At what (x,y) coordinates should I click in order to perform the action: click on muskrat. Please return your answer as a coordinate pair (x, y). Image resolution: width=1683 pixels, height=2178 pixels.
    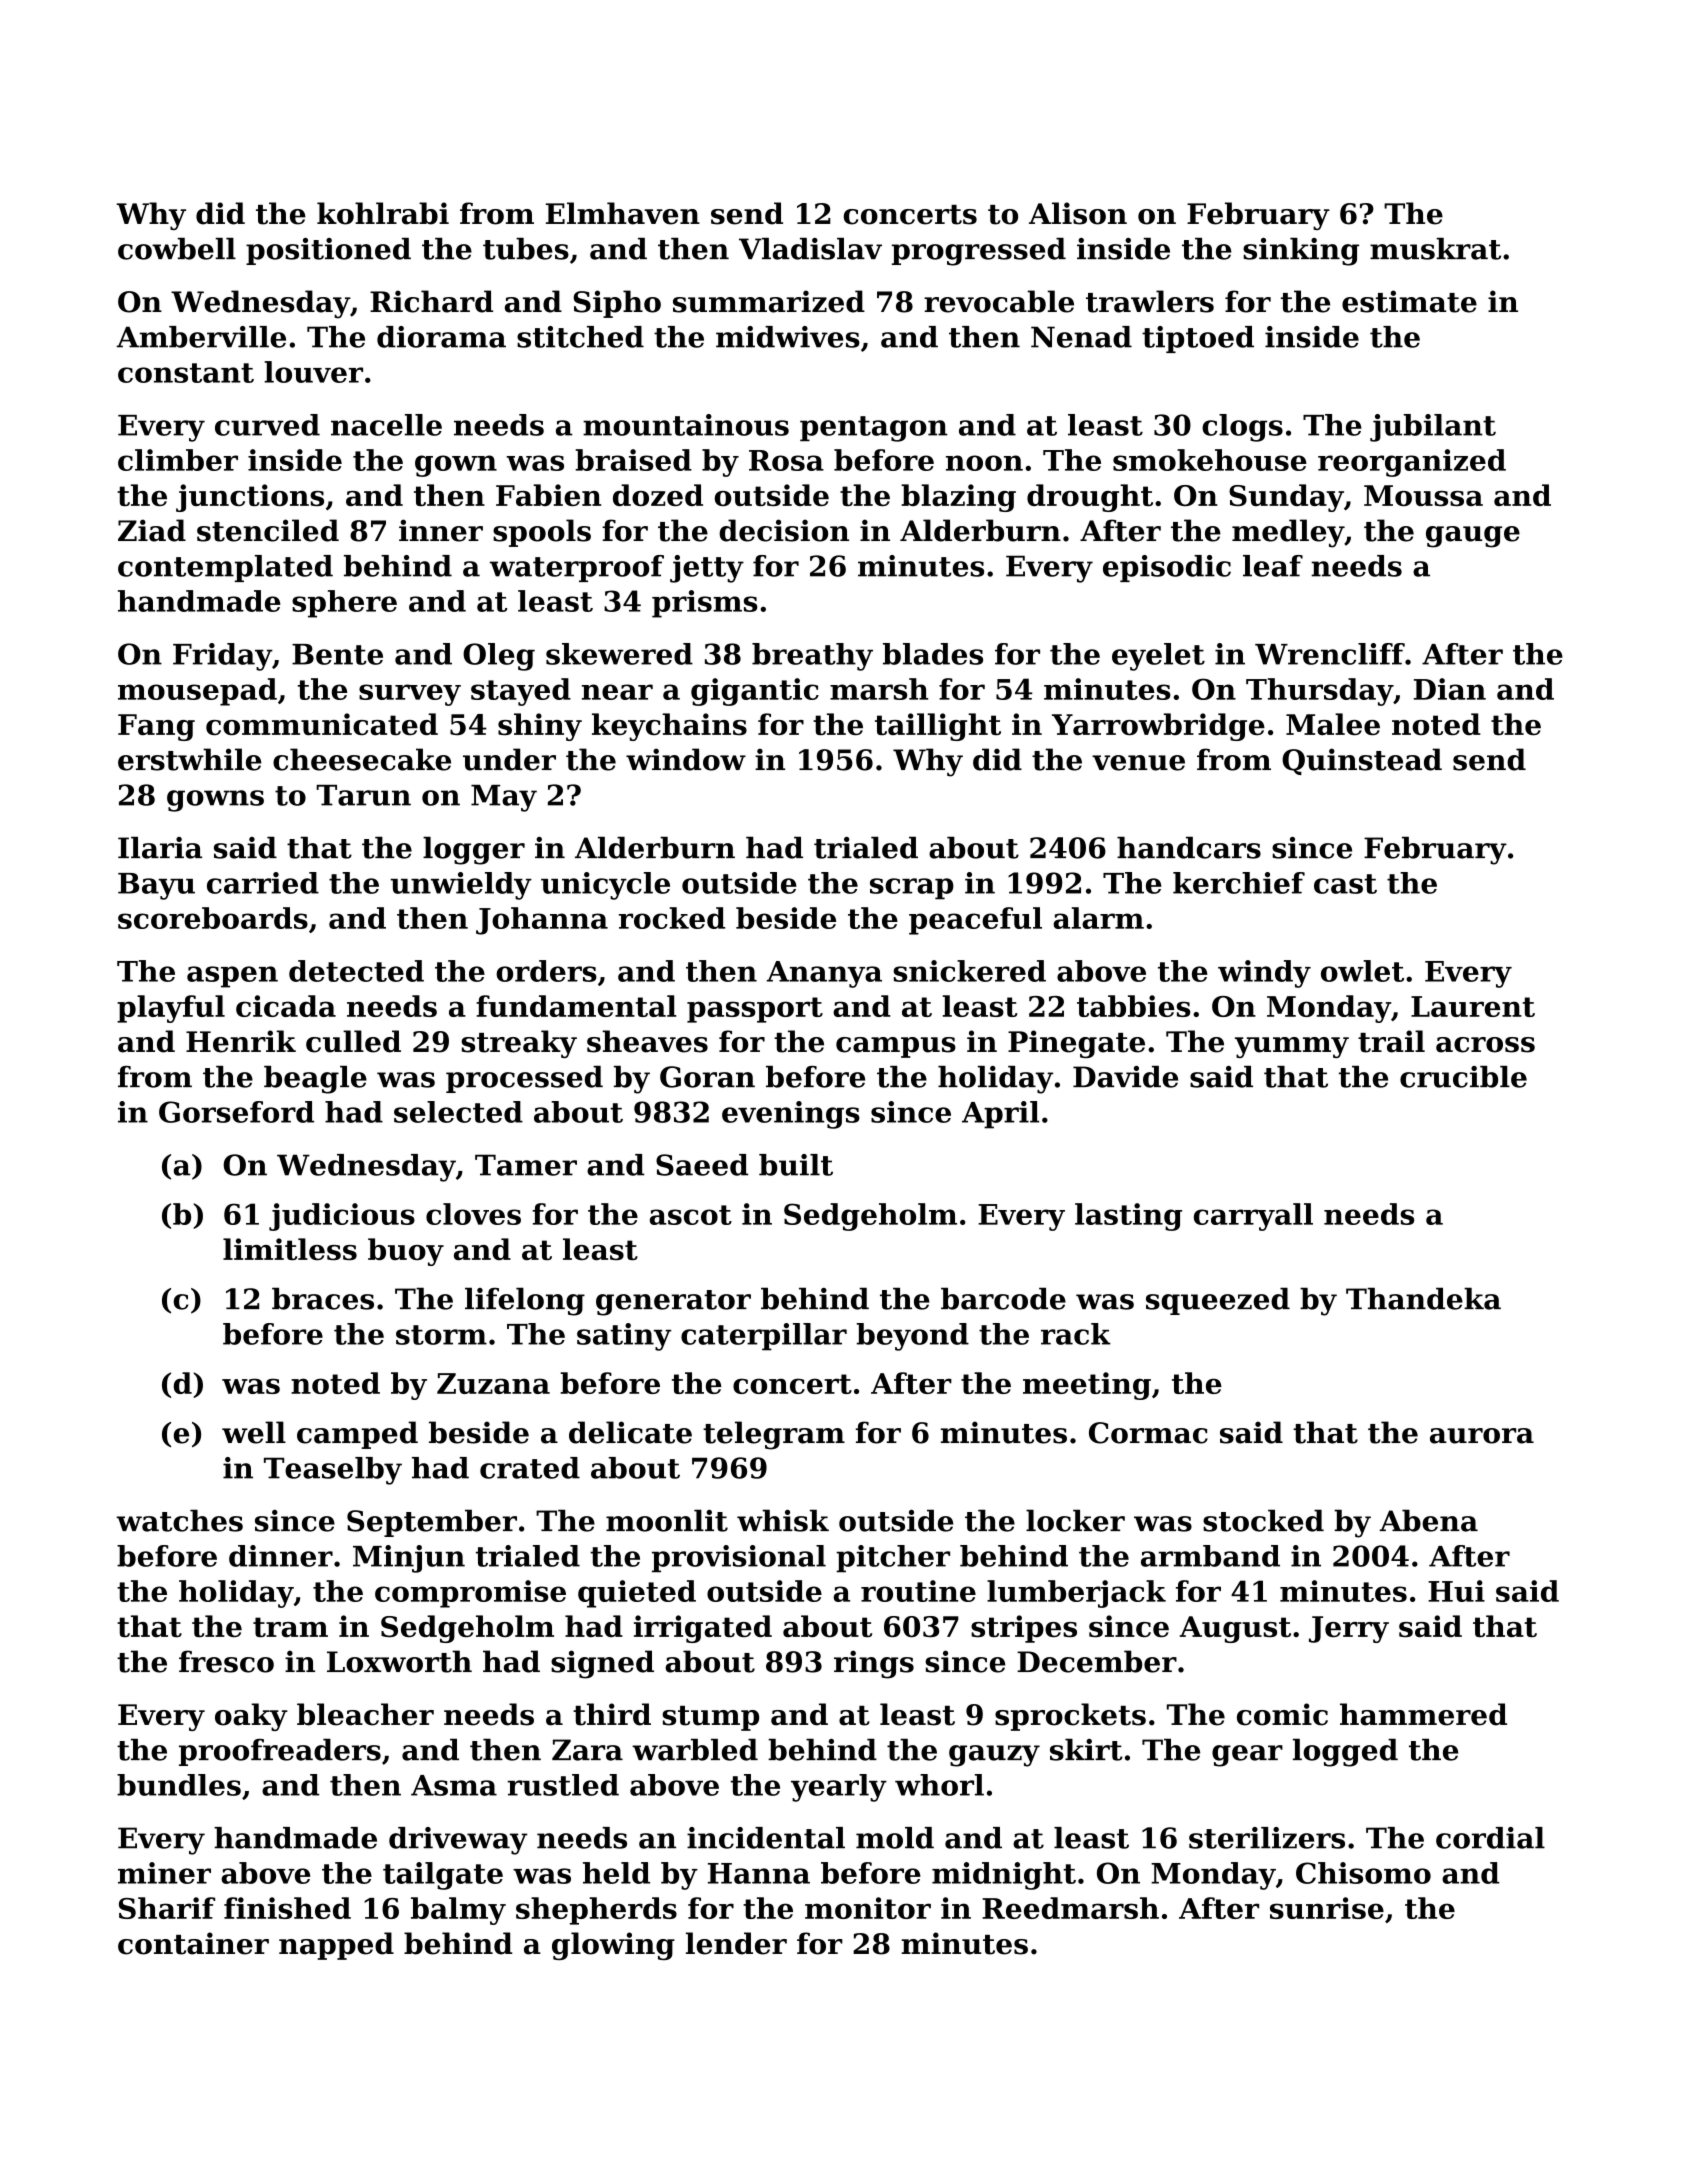
    Looking at the image, I should click on (1435, 249).
